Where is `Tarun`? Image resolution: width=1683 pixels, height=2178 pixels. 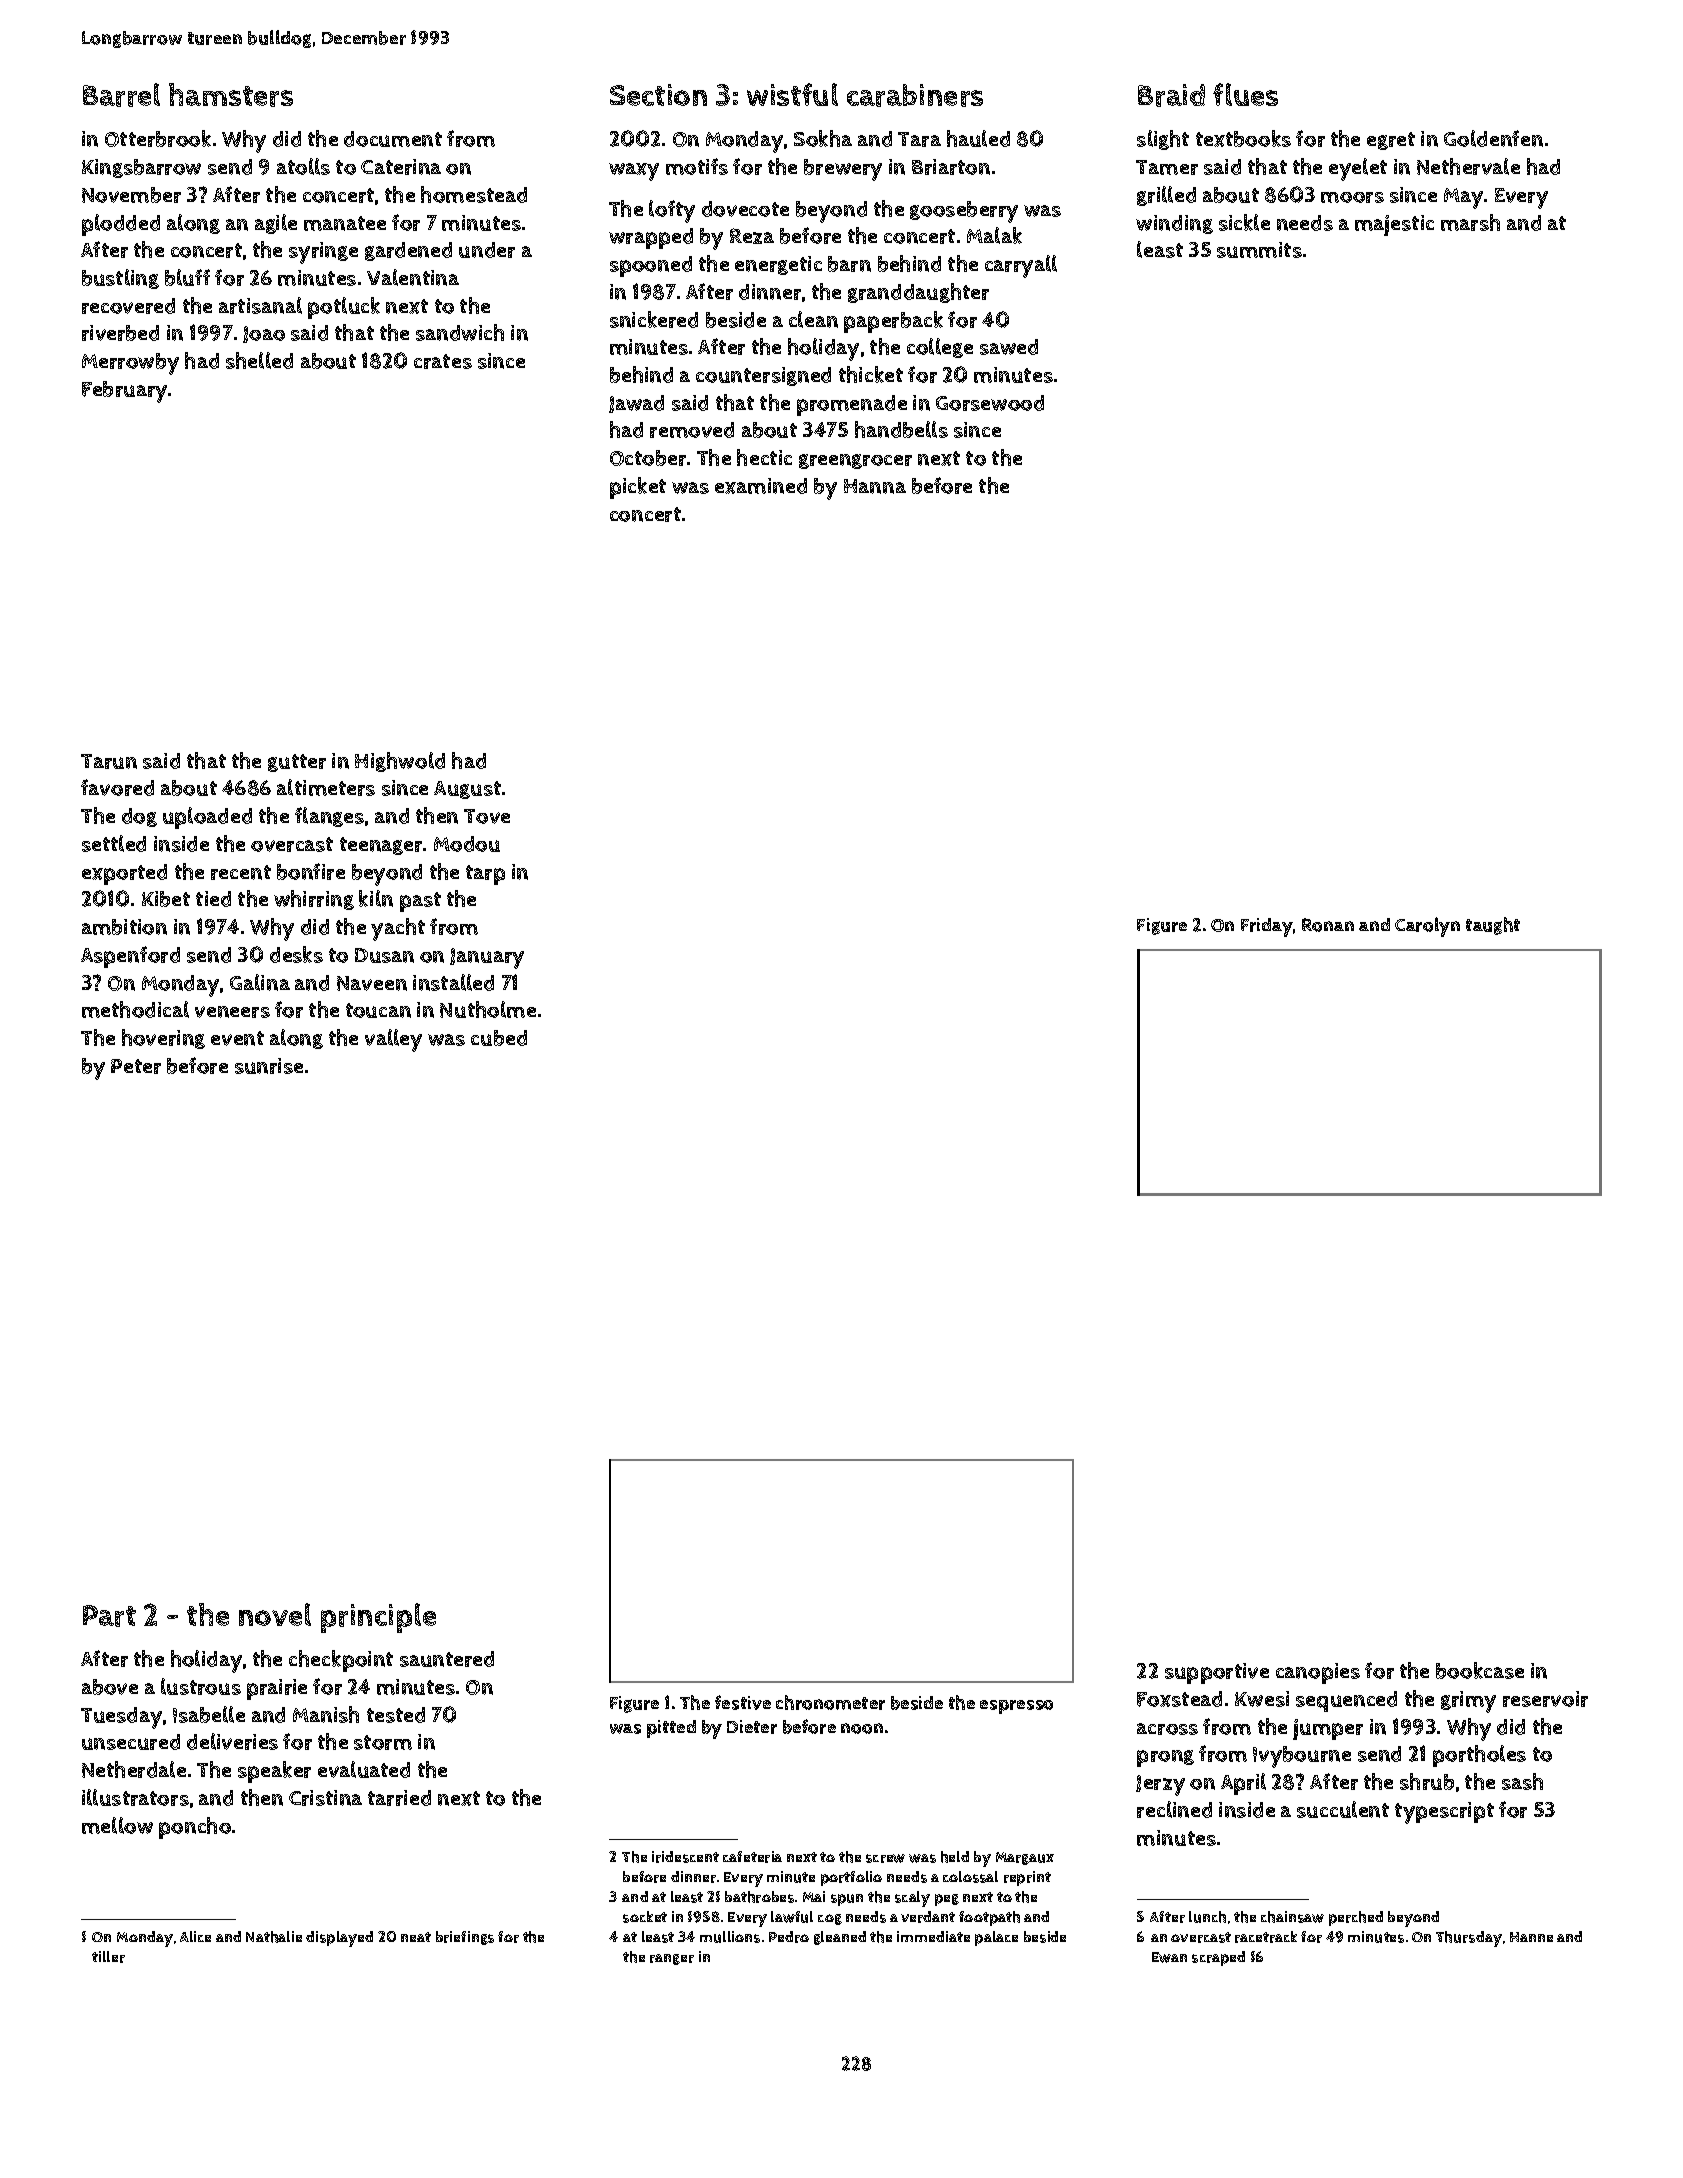 Tarun is located at coordinates (109, 761).
